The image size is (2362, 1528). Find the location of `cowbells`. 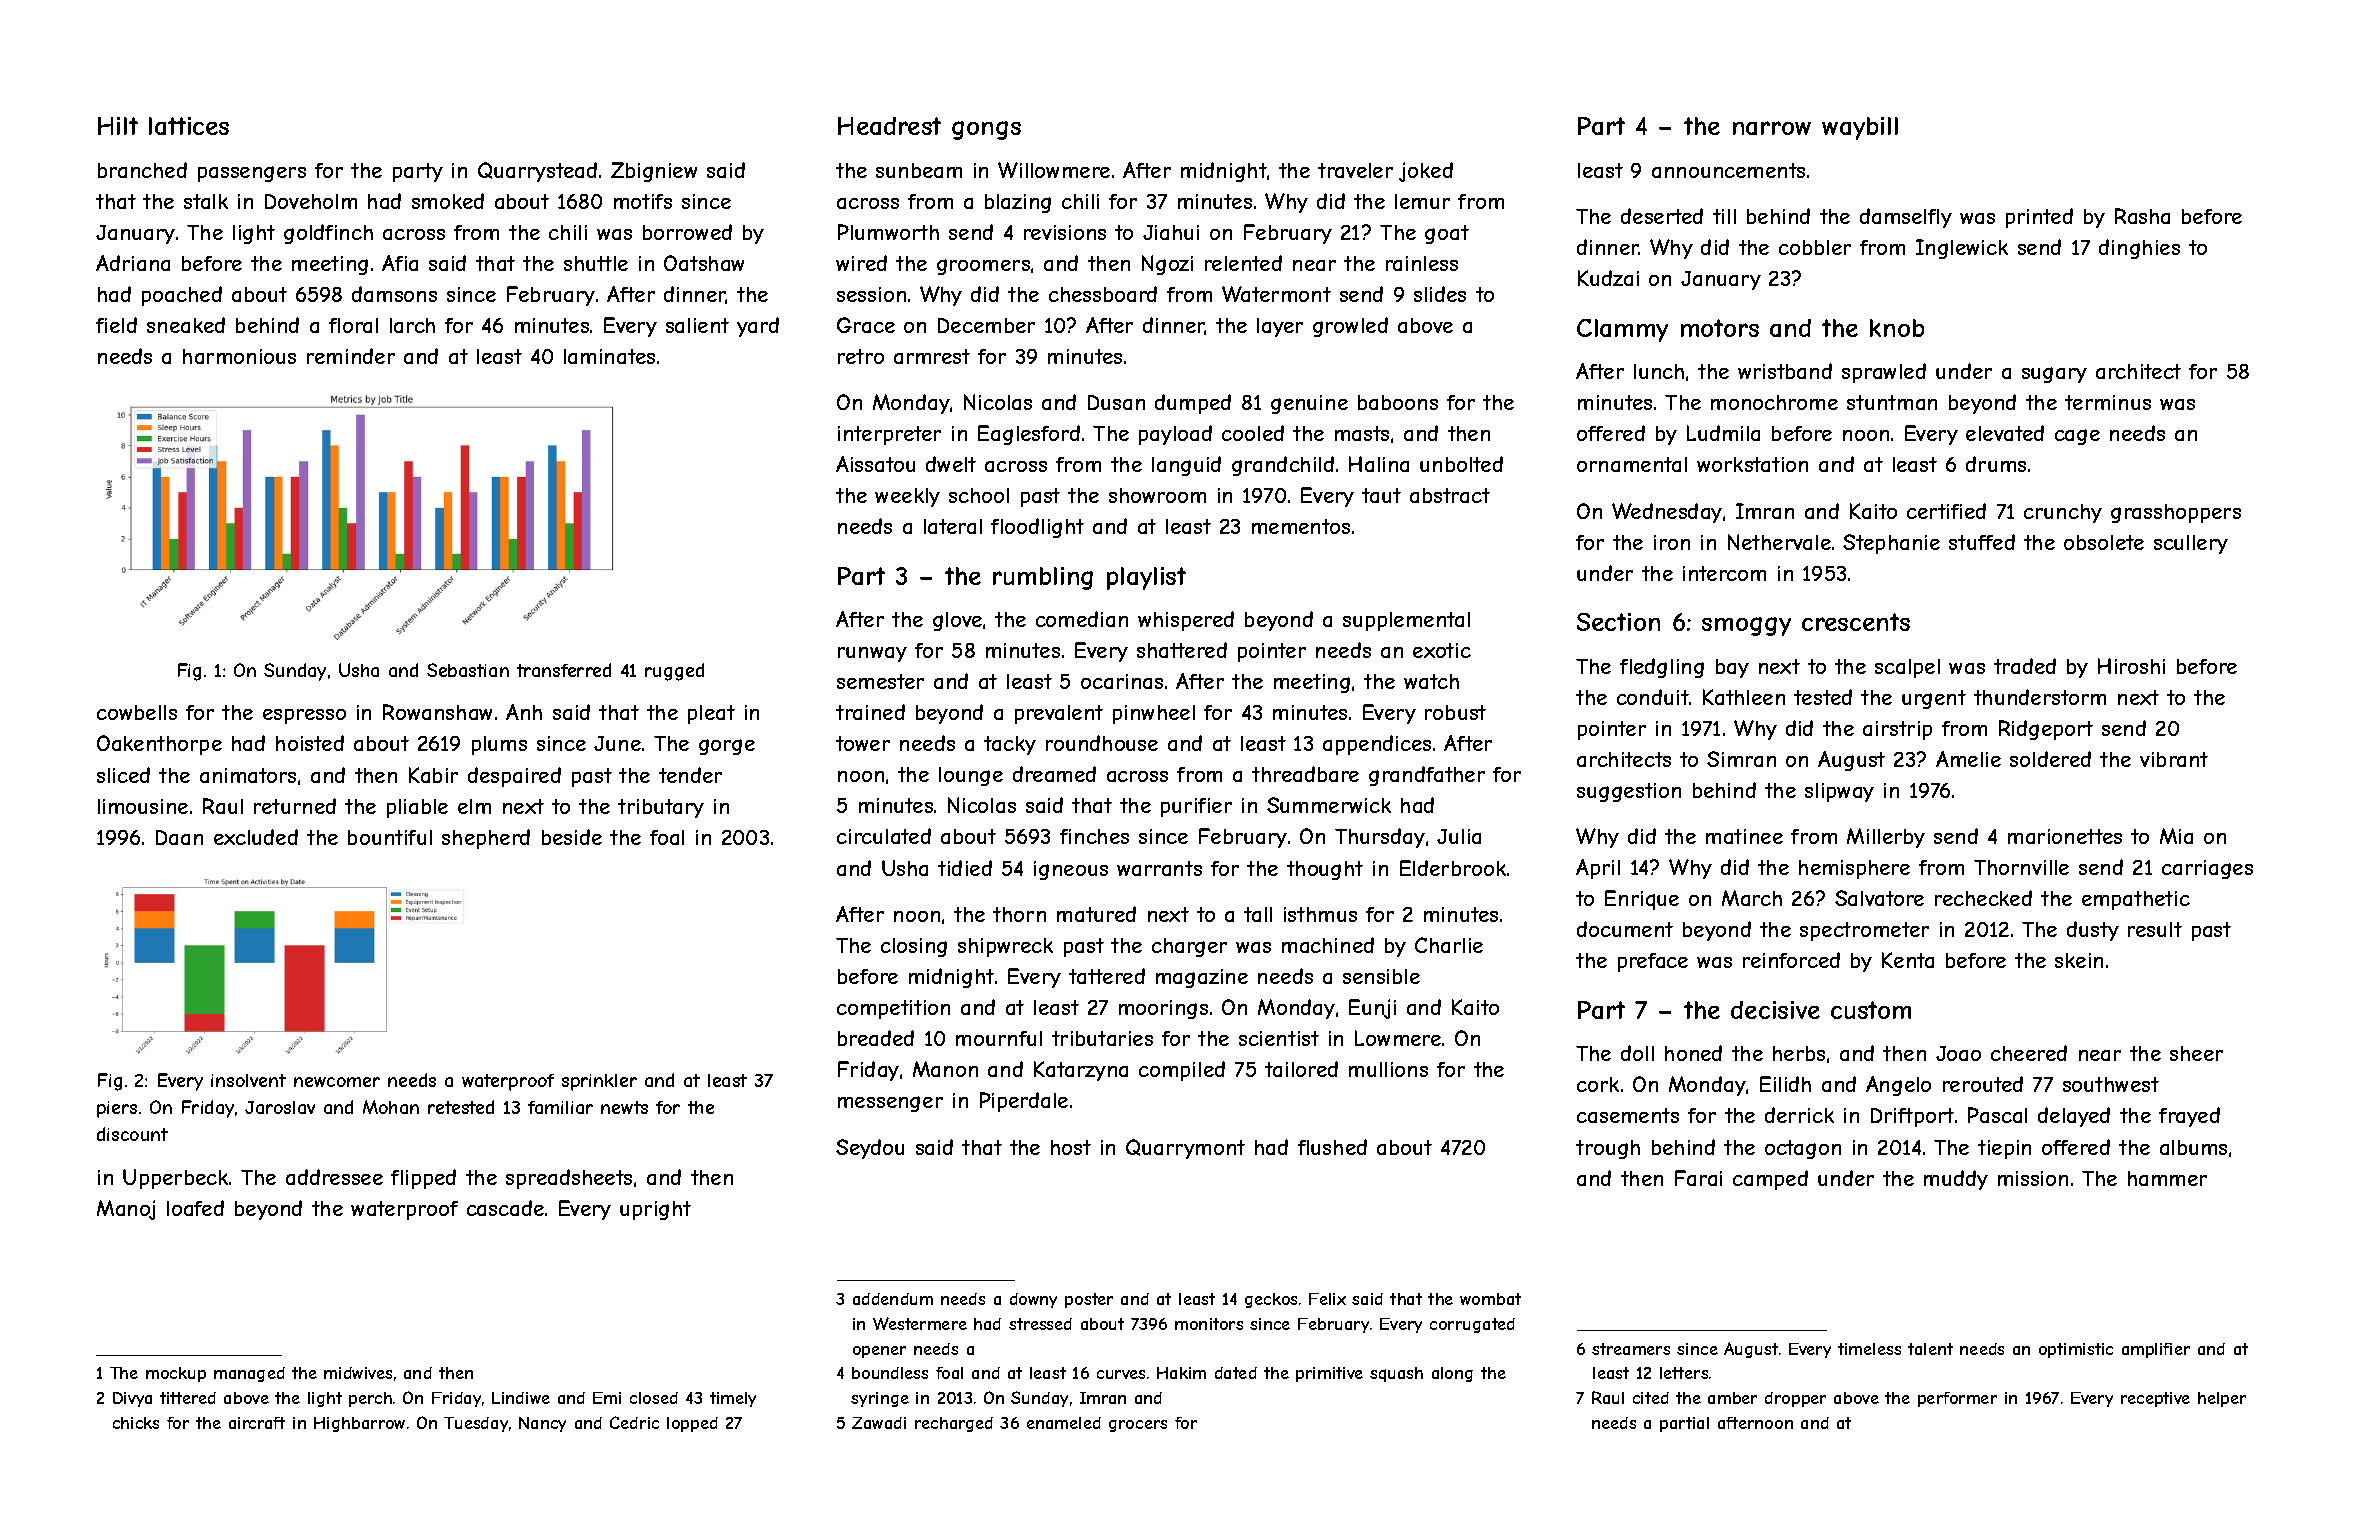

cowbells is located at coordinates (137, 712).
